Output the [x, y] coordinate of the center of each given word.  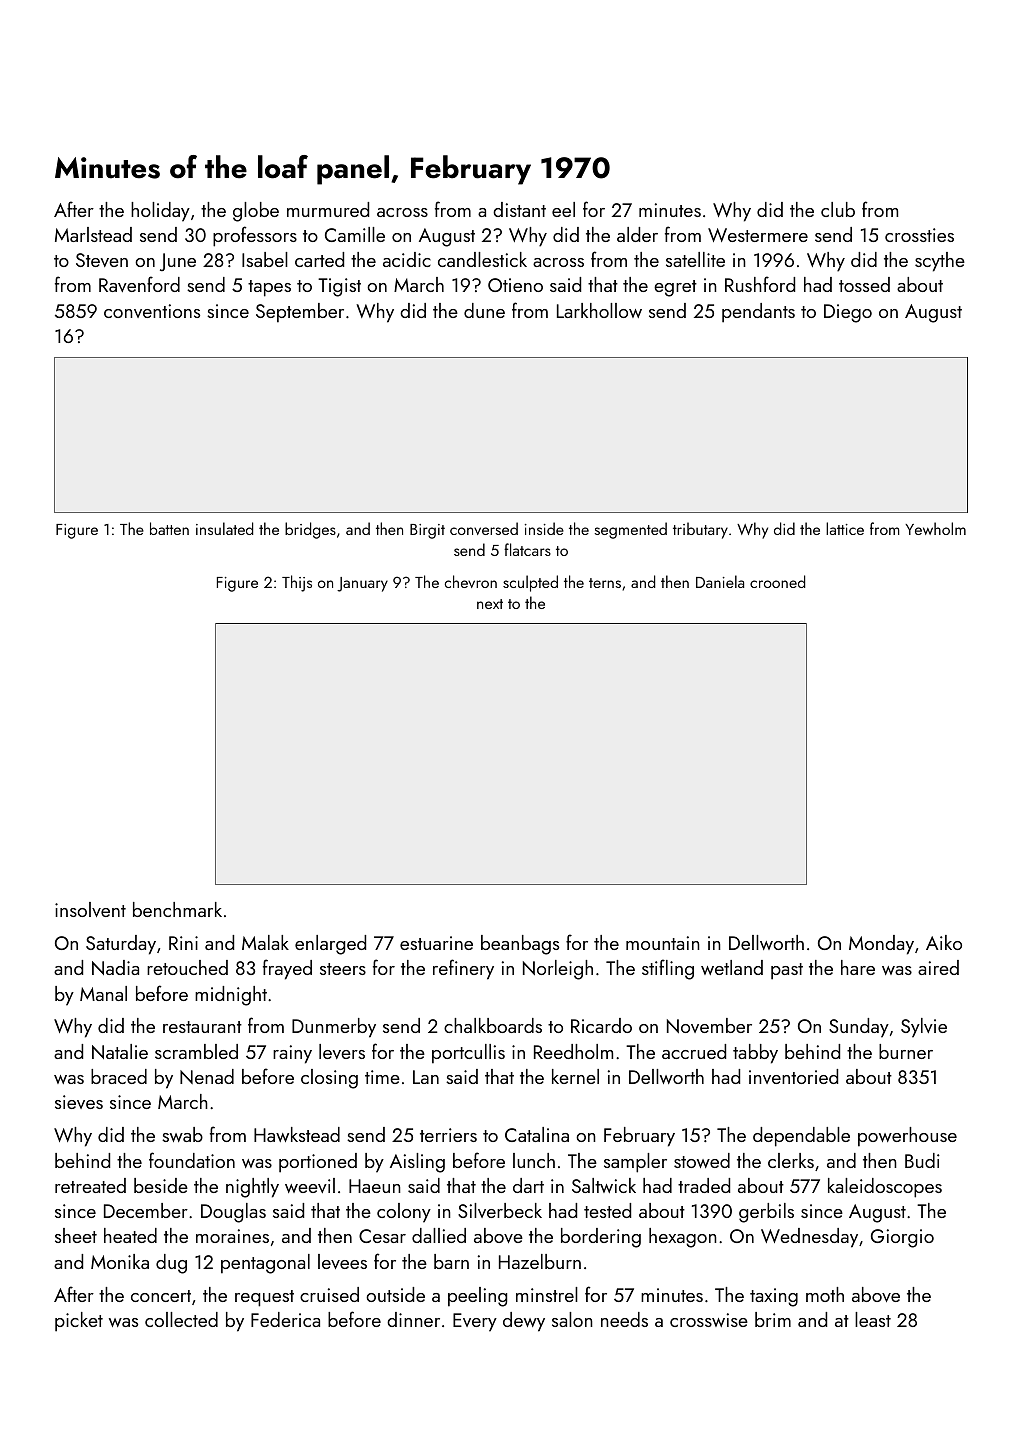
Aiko [944, 942]
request [264, 1298]
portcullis [468, 1054]
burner [906, 1051]
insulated [224, 528]
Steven [102, 260]
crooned [777, 581]
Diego [848, 313]
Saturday [121, 945]
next [490, 604]
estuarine [436, 943]
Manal [103, 993]
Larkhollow [599, 310]
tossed [864, 284]
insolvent [90, 909]
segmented [631, 530]
